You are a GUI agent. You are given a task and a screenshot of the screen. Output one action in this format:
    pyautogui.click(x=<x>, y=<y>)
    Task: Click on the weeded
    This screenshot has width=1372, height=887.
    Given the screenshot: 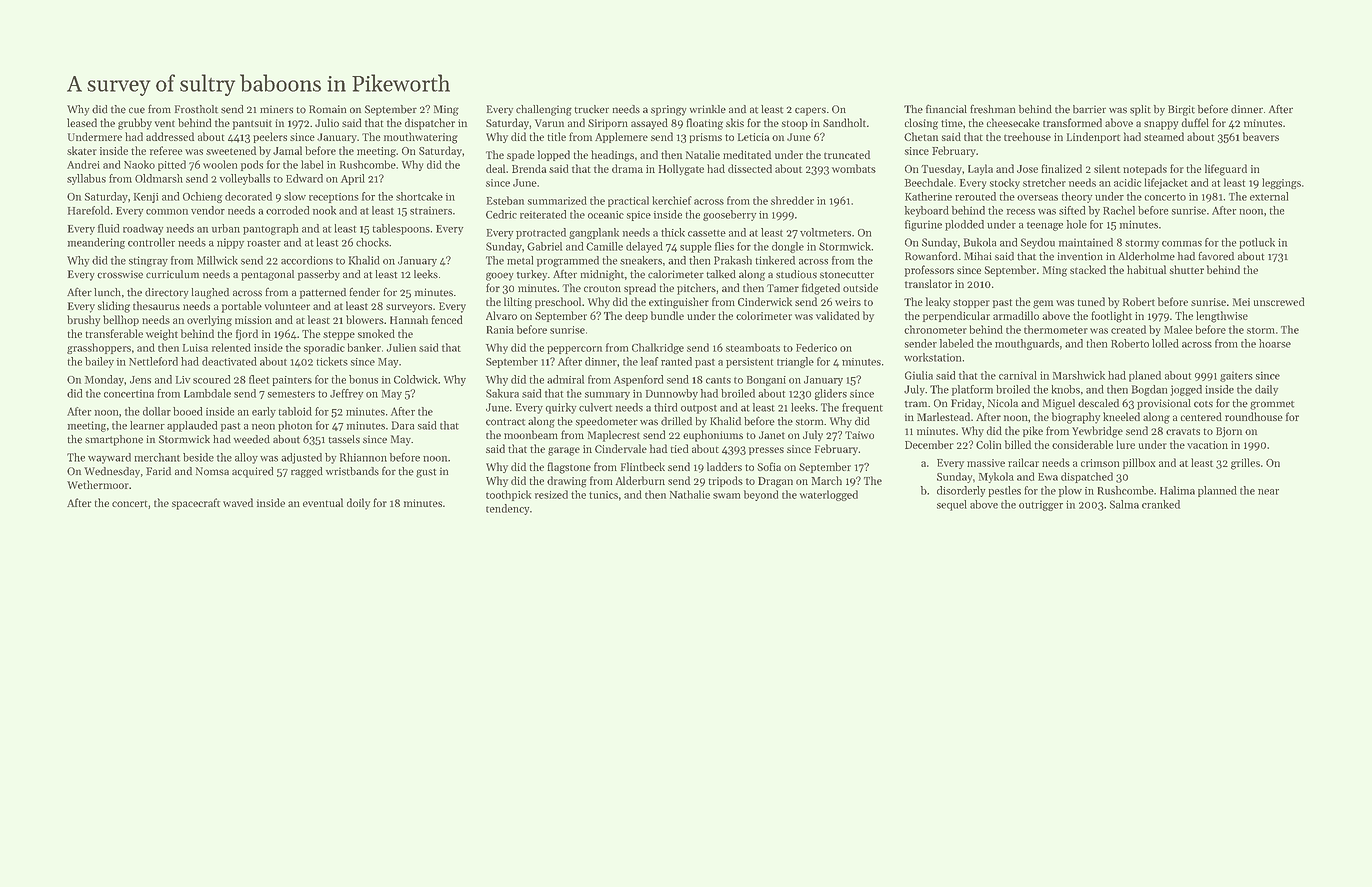 What is the action you would take?
    pyautogui.click(x=252, y=439)
